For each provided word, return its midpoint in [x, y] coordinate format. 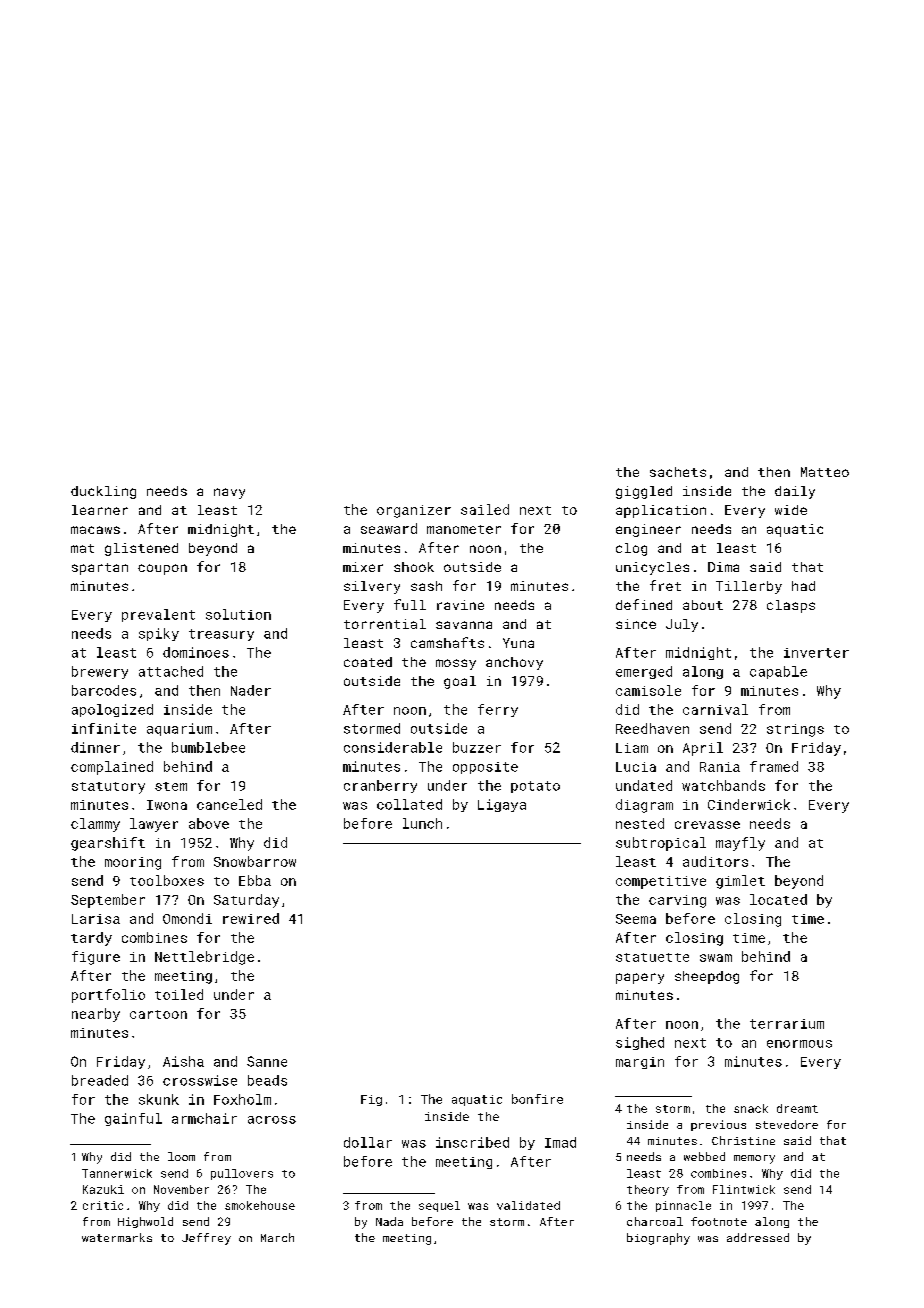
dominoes [196, 652]
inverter [816, 653]
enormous [799, 1044]
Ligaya [502, 805]
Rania [720, 767]
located [778, 899]
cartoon [158, 1014]
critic [103, 1205]
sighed [640, 1043]
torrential [385, 624]
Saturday [246, 901]
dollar [368, 1142]
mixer [363, 567]
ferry [498, 710]
